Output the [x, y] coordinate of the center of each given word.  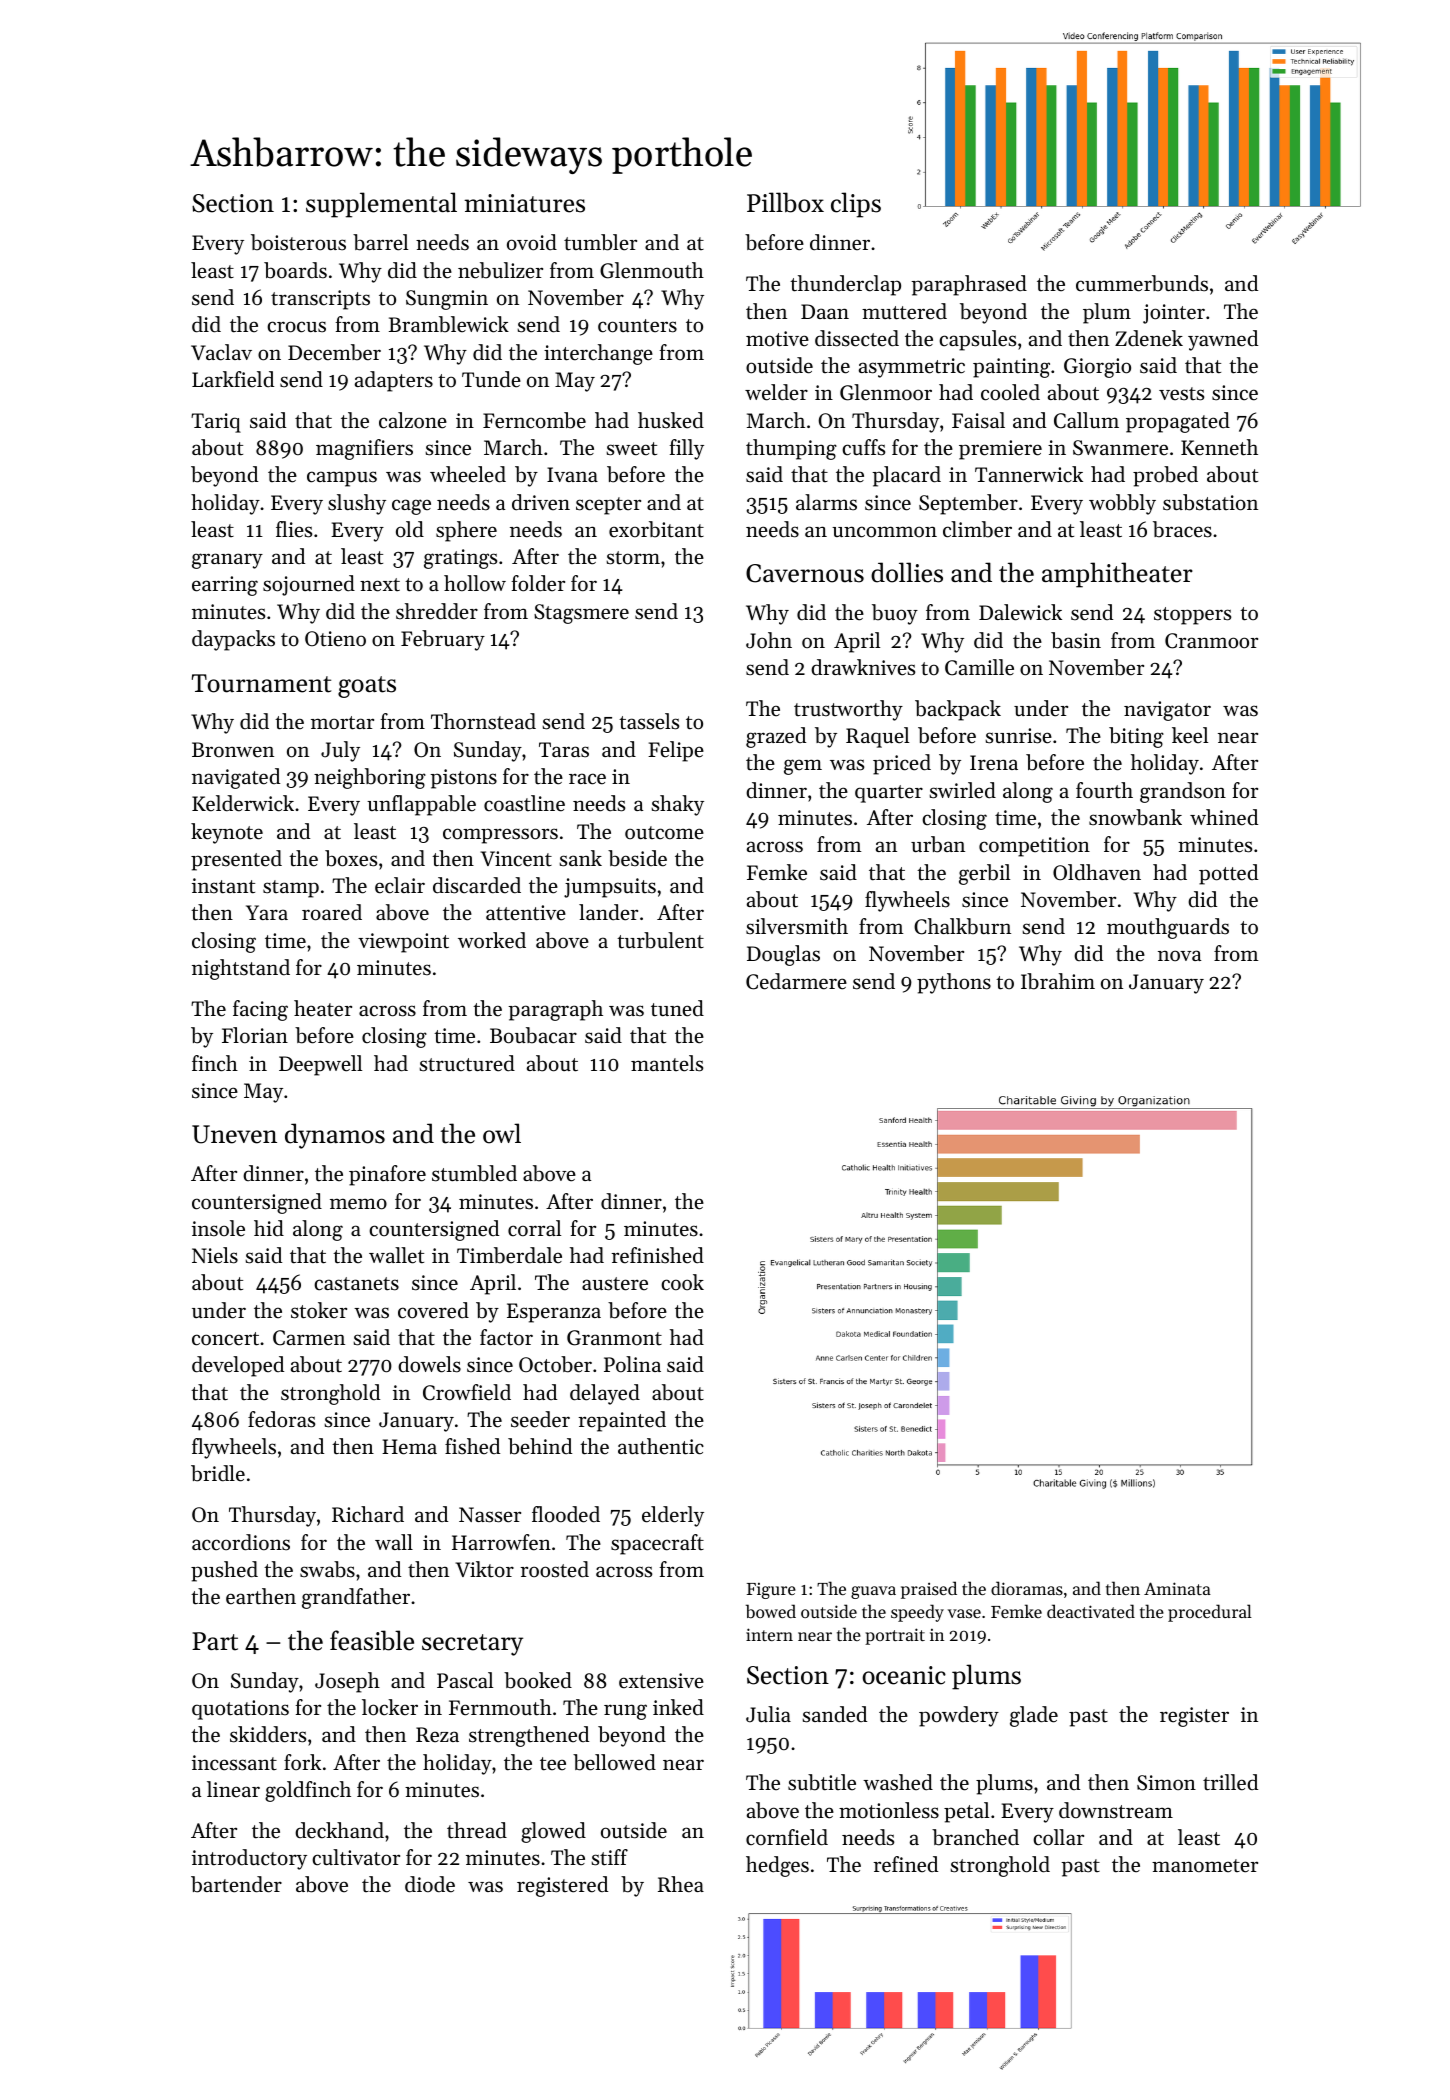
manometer [1205, 1866]
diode [430, 1884]
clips [856, 205]
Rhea [681, 1884]
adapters [394, 381]
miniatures [524, 203]
